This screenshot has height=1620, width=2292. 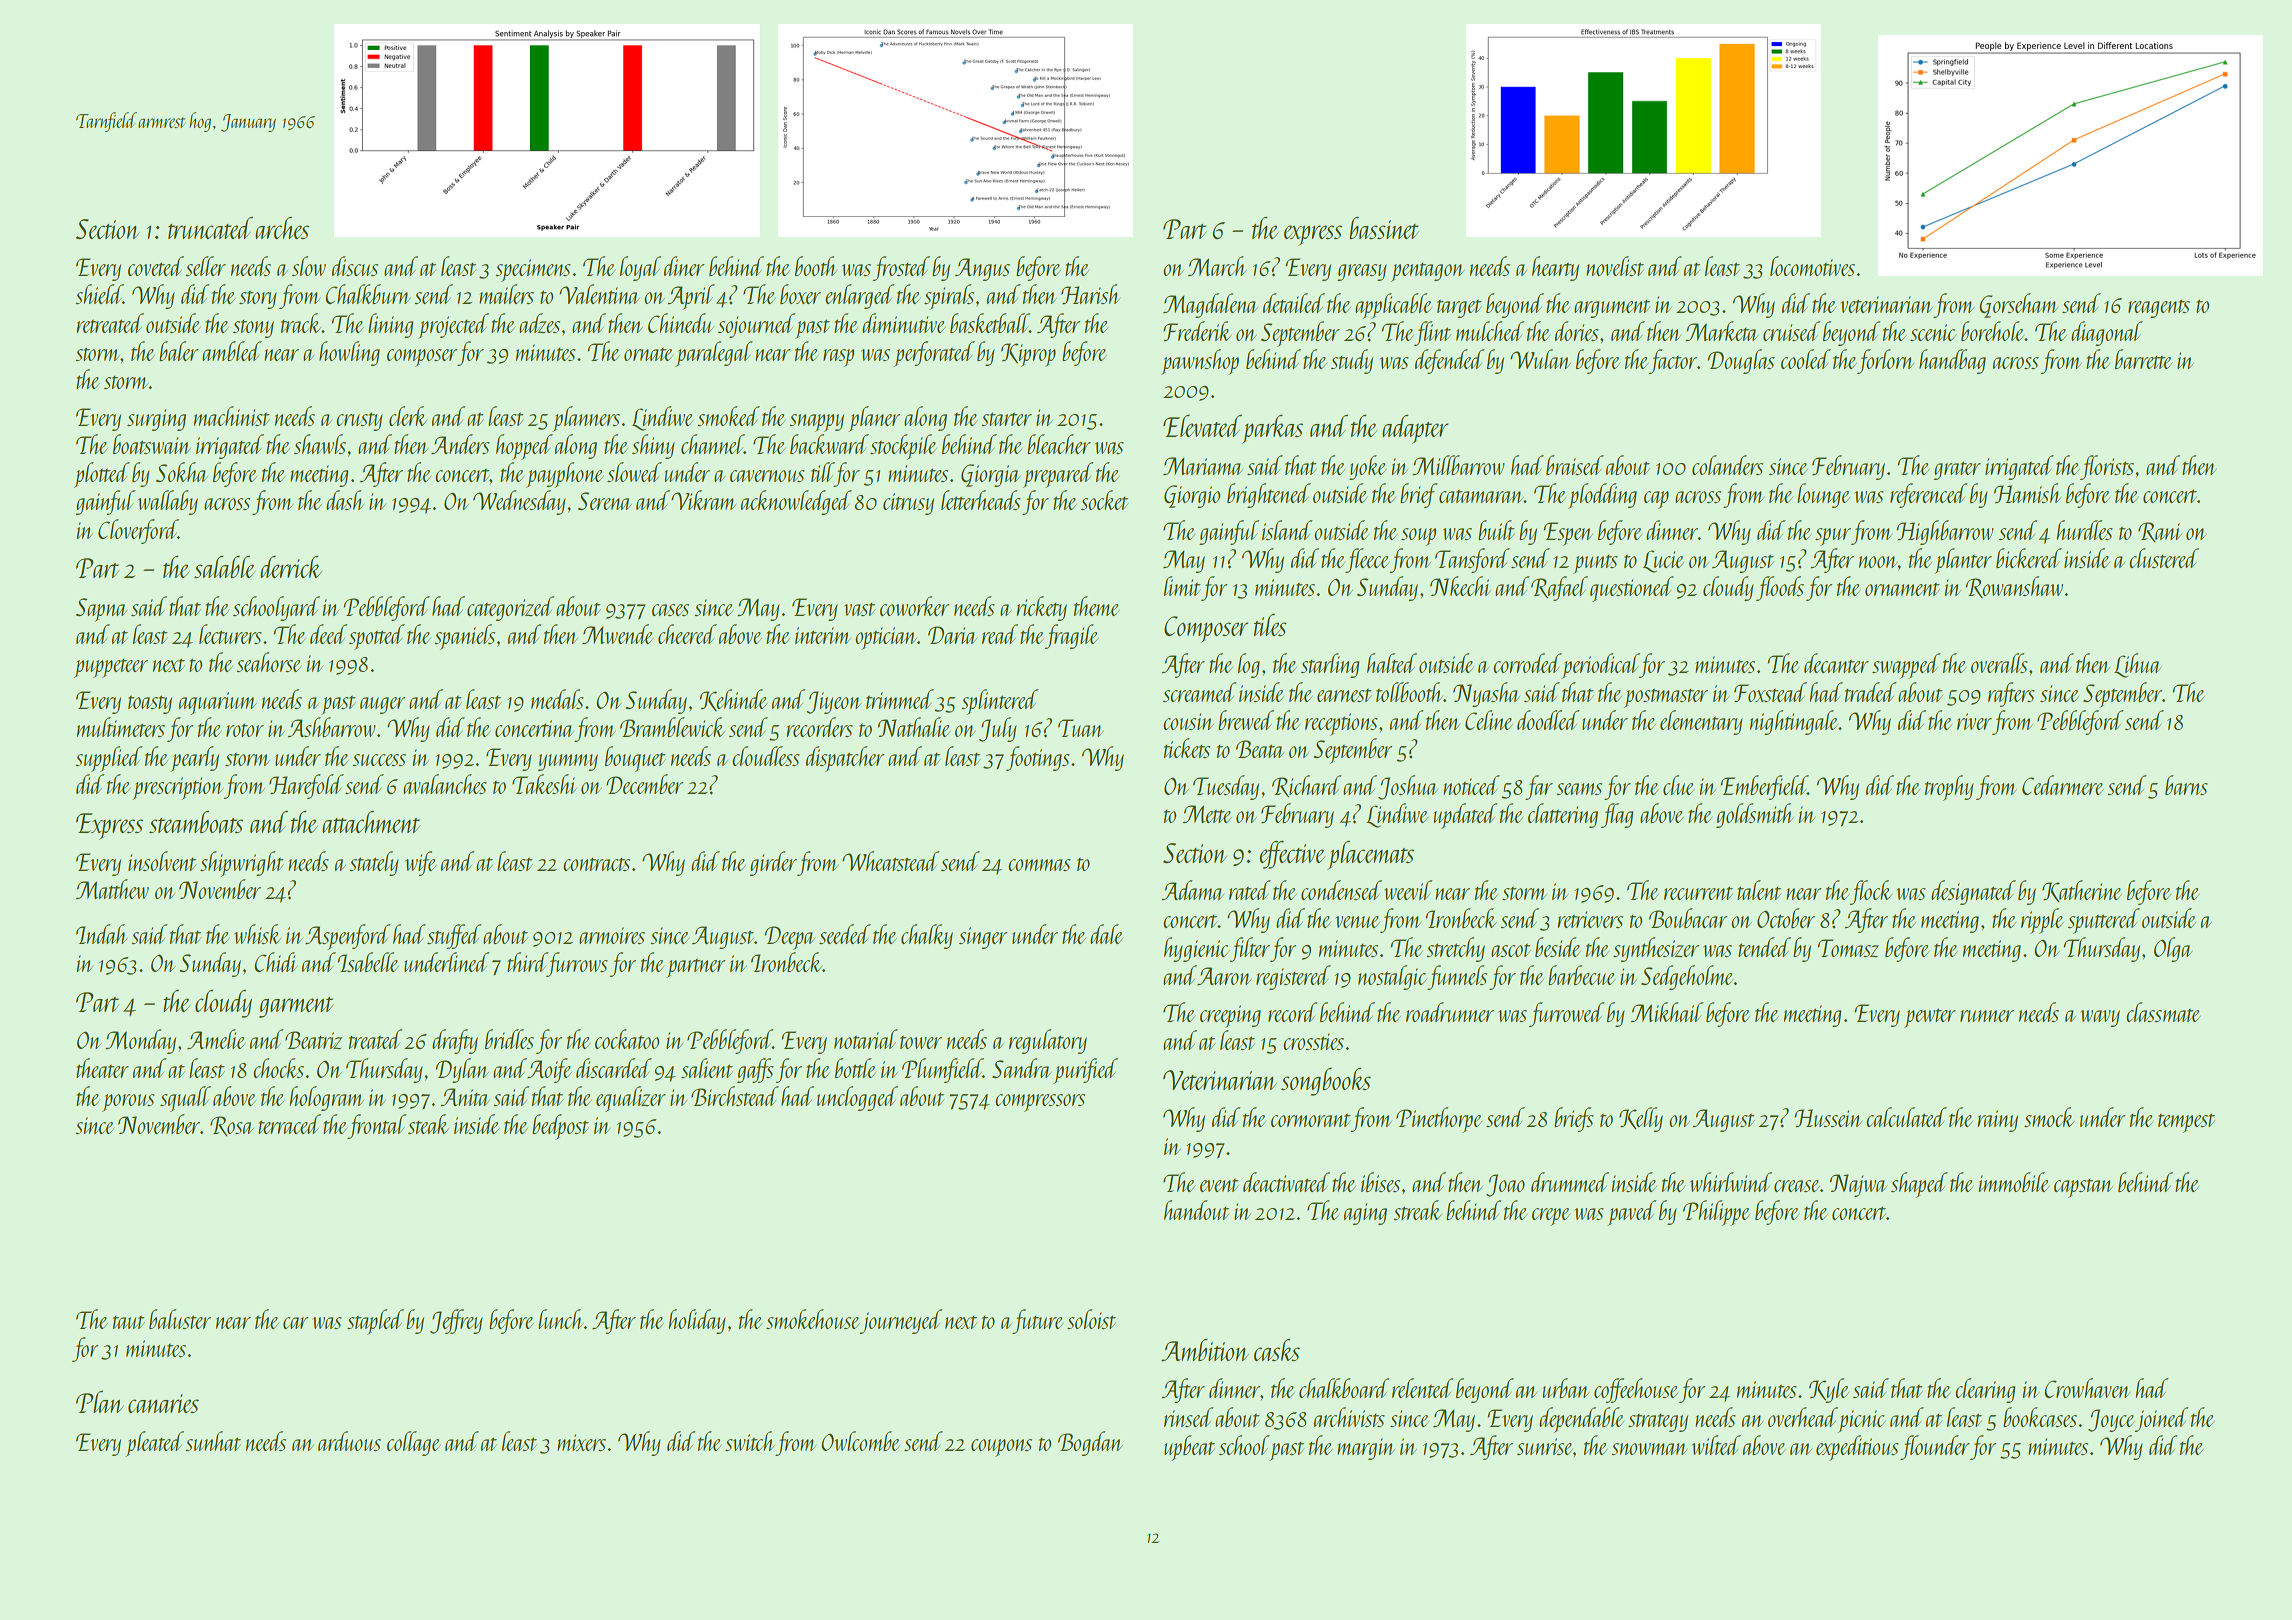 What do you see at coordinates (2186, 1123) in the screenshot?
I see `tempest` at bounding box center [2186, 1123].
